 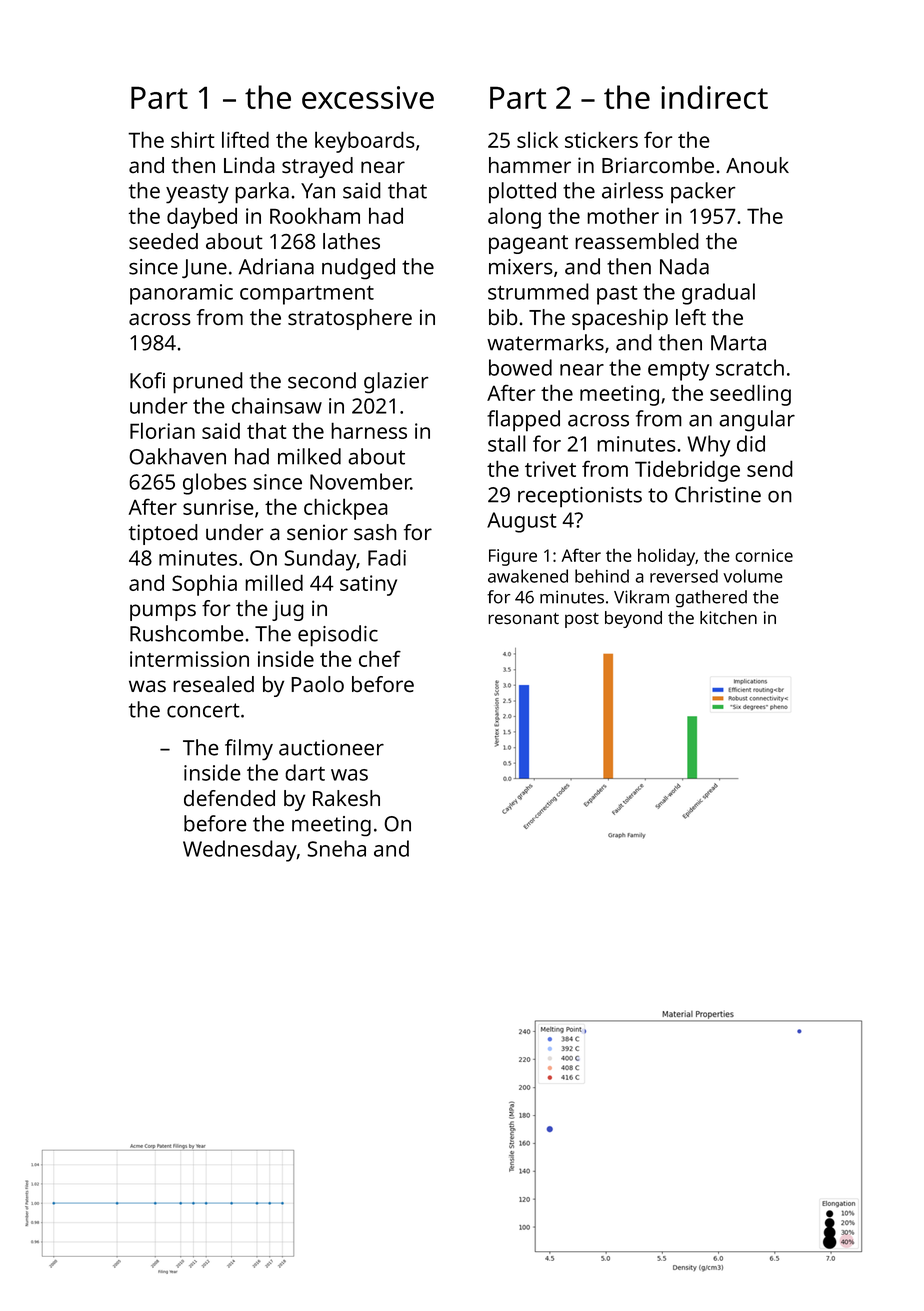 I want to click on auctioneer, so click(x=331, y=748).
